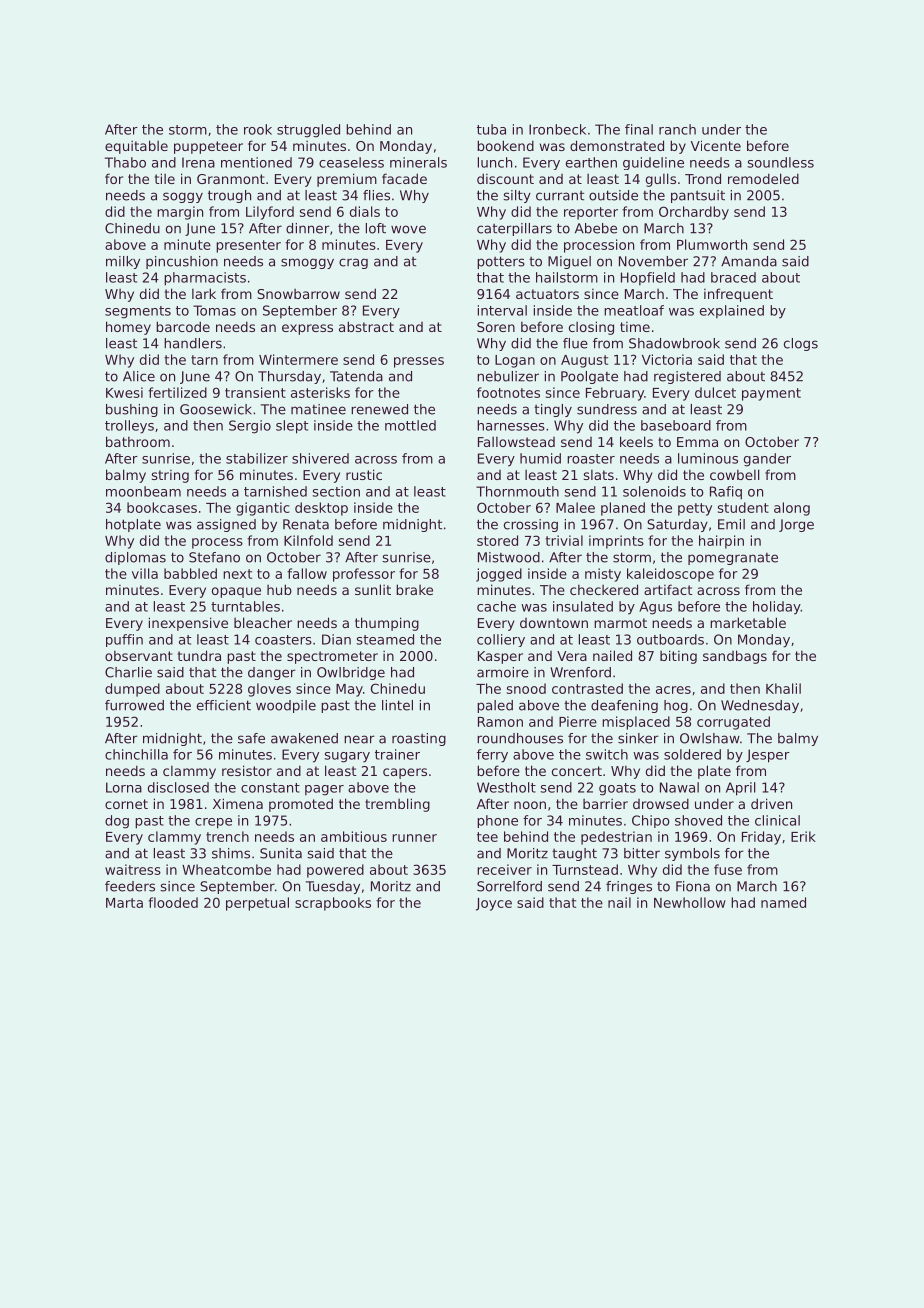 The image size is (924, 1308). What do you see at coordinates (351, 162) in the screenshot?
I see `ceaseless` at bounding box center [351, 162].
